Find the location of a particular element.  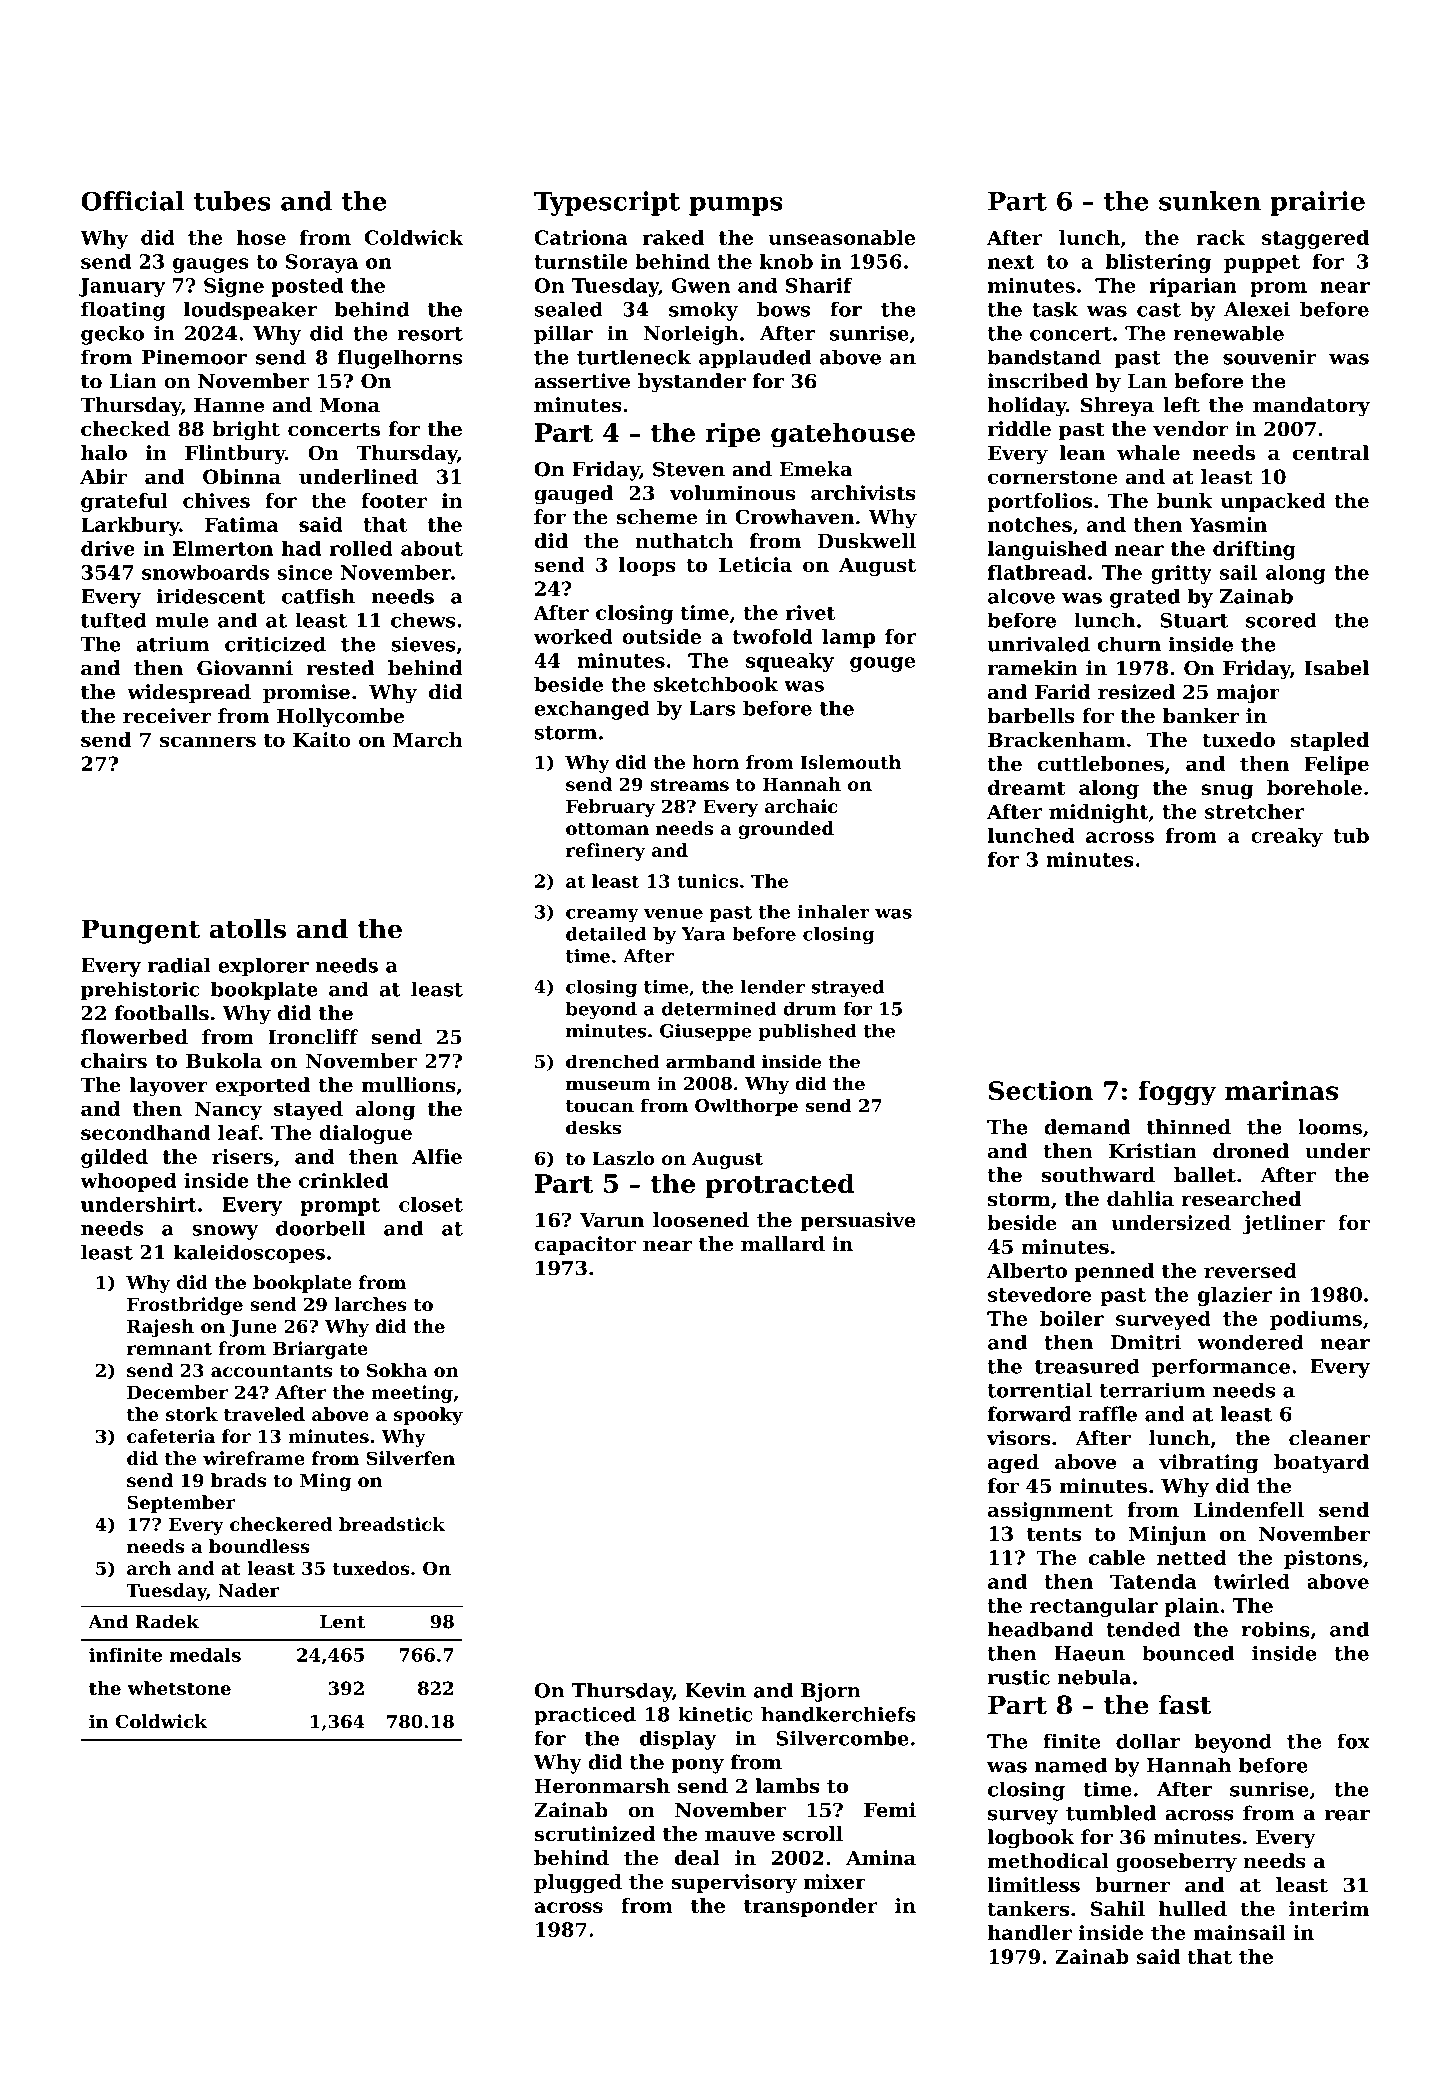

whetstone is located at coordinates (179, 1688).
